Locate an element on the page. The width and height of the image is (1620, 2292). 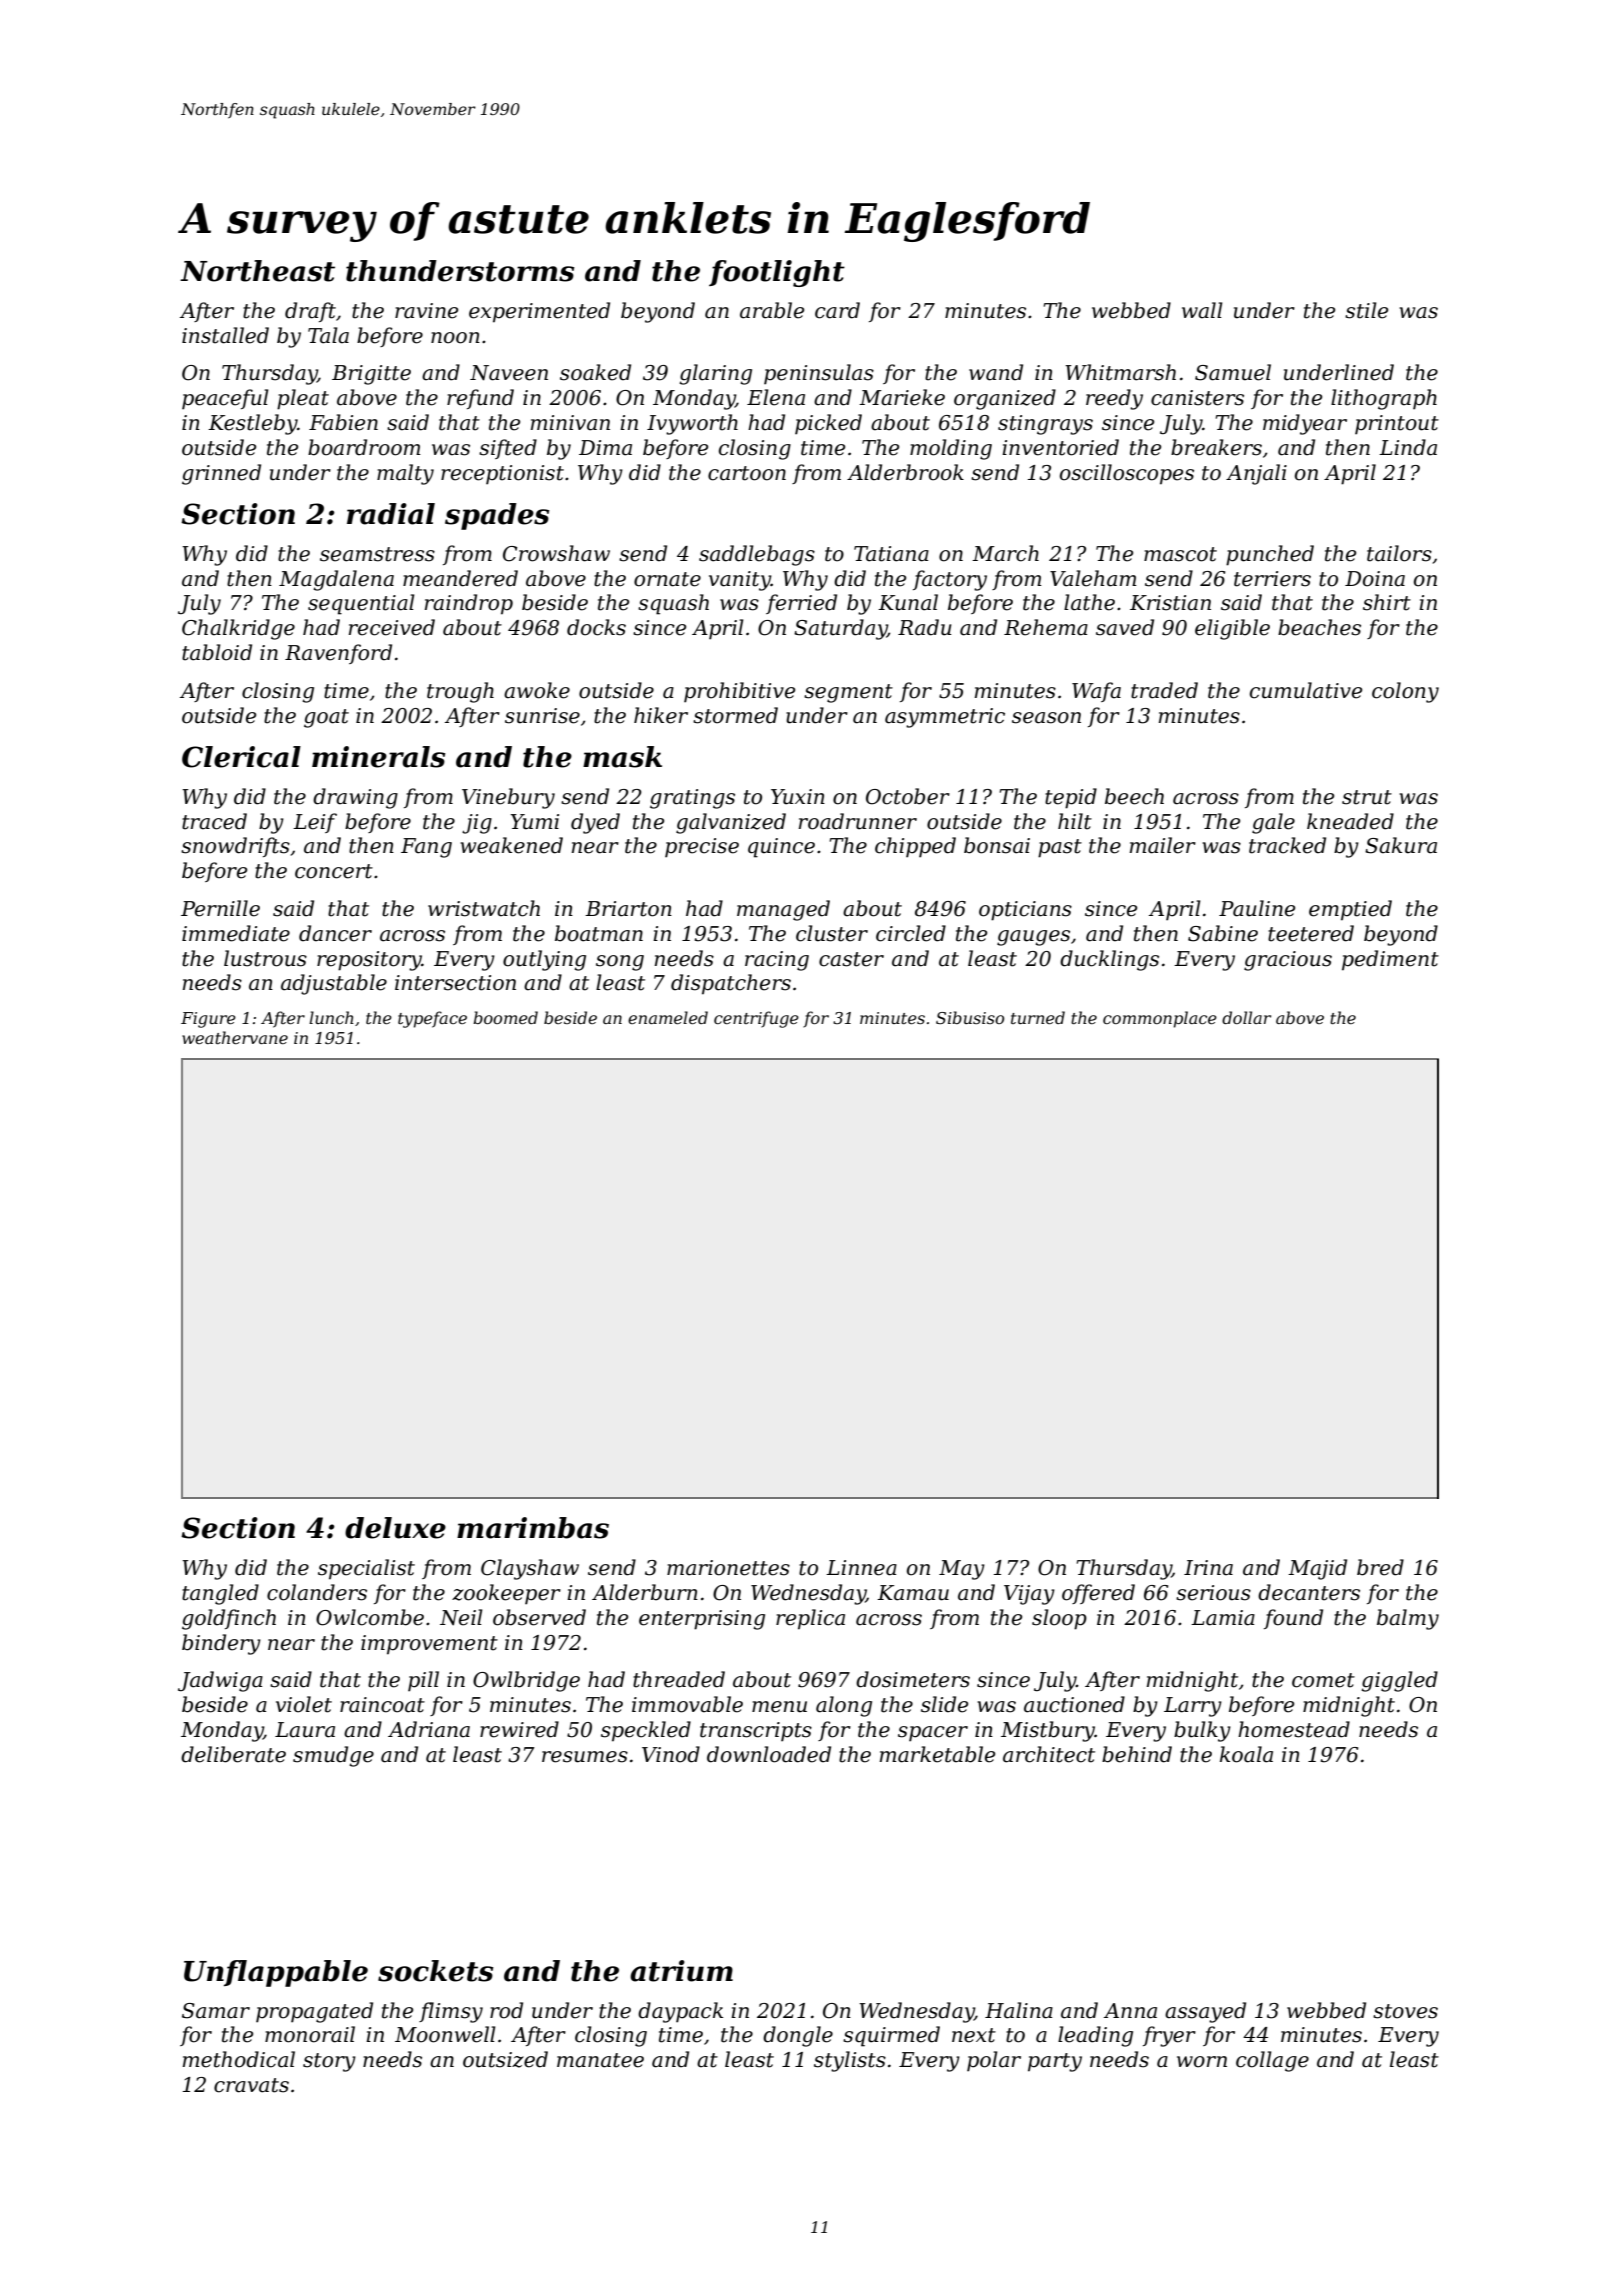
malty is located at coordinates (405, 474).
